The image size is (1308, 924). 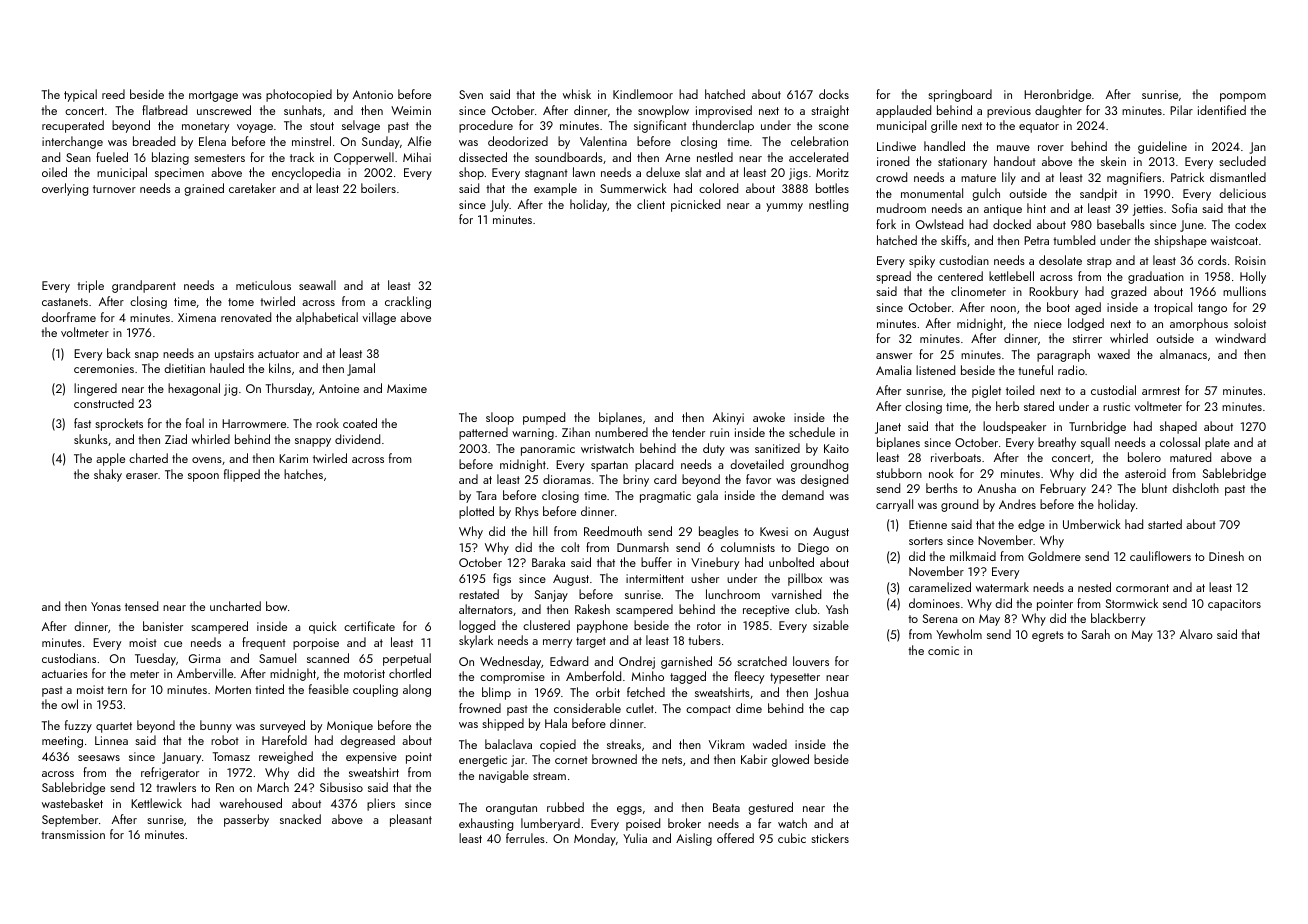 I want to click on fast, so click(x=82, y=423).
